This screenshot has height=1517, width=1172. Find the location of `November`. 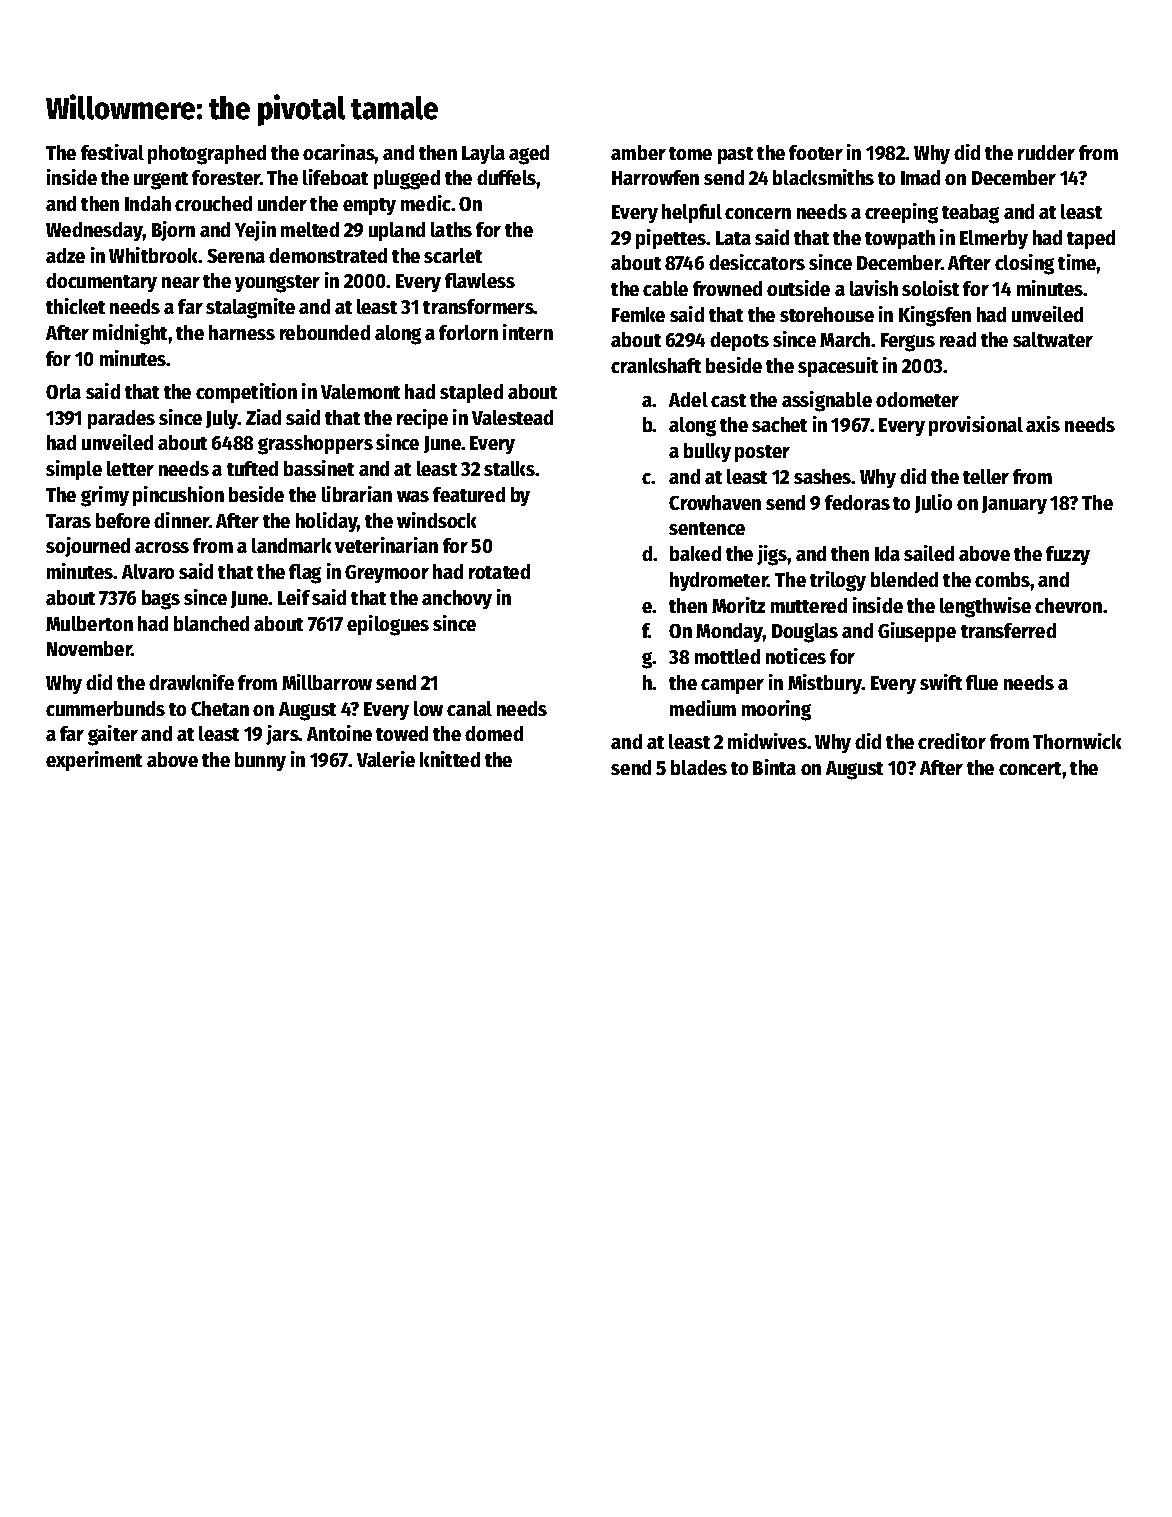

November is located at coordinates (89, 648).
